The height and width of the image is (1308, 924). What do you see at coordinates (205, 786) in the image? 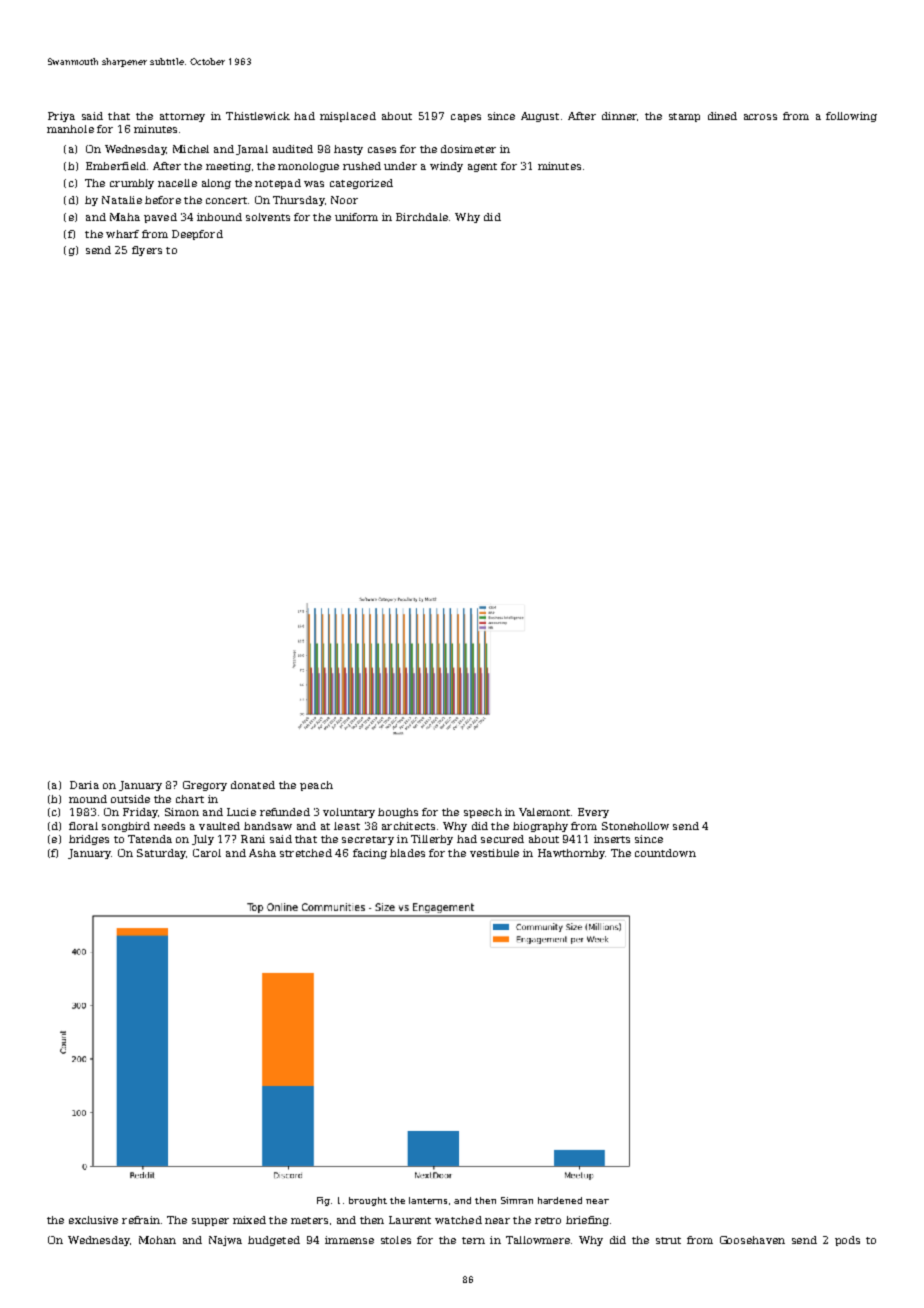
I see `Gregory` at bounding box center [205, 786].
